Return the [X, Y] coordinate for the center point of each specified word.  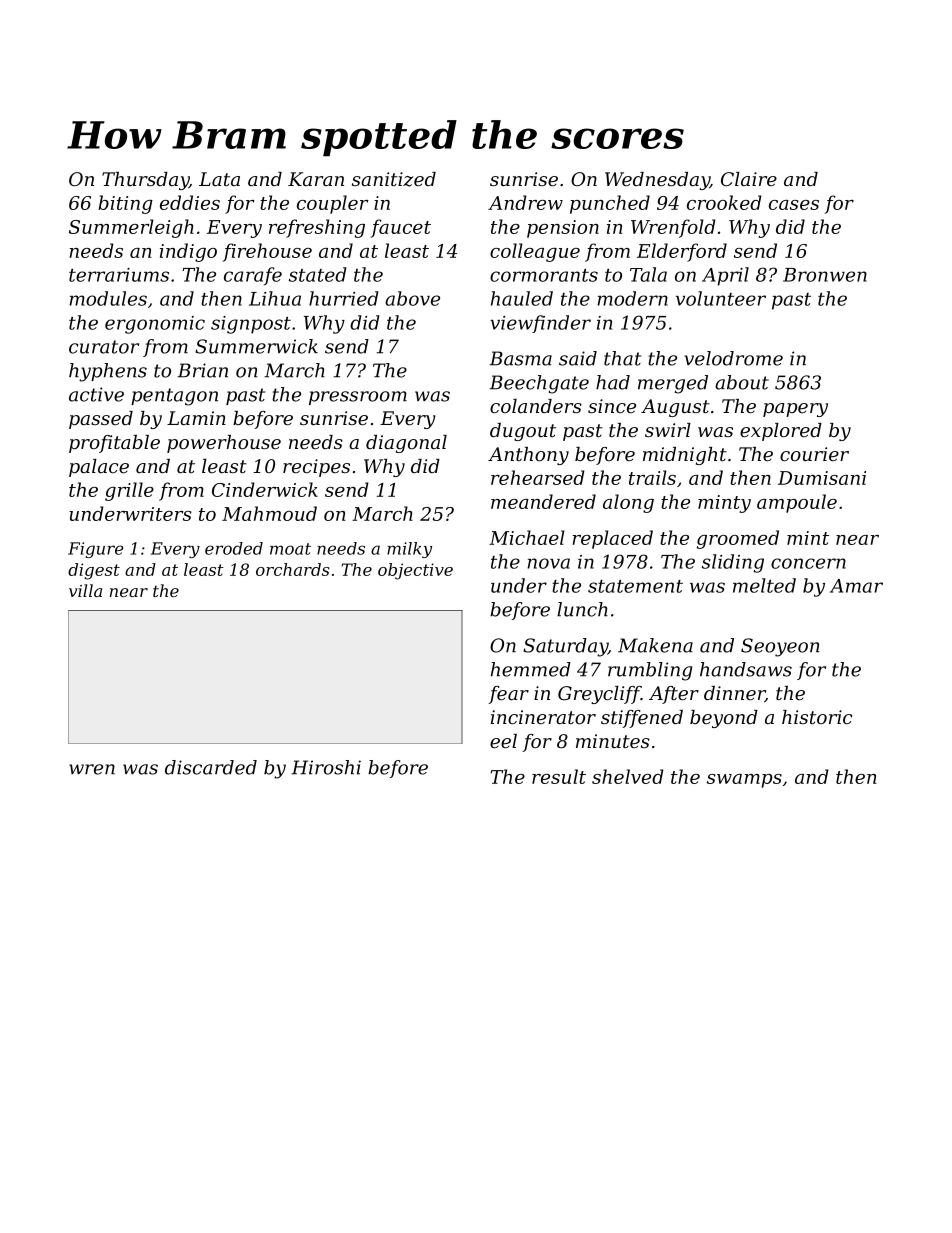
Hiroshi [326, 767]
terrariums [119, 275]
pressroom [358, 398]
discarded [211, 767]
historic [817, 717]
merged [673, 384]
